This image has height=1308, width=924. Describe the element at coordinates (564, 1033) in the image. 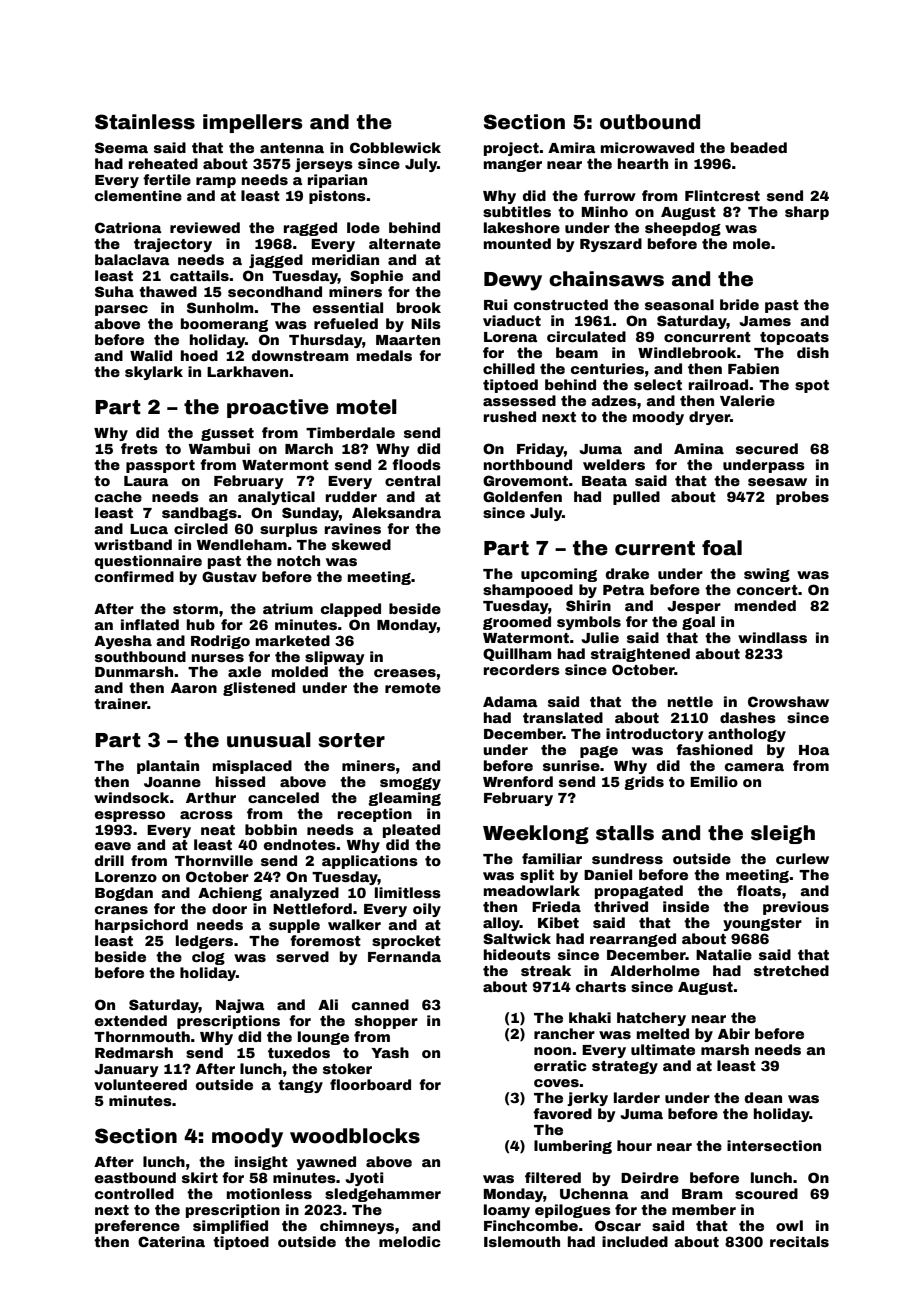

I see `rancher` at that location.
